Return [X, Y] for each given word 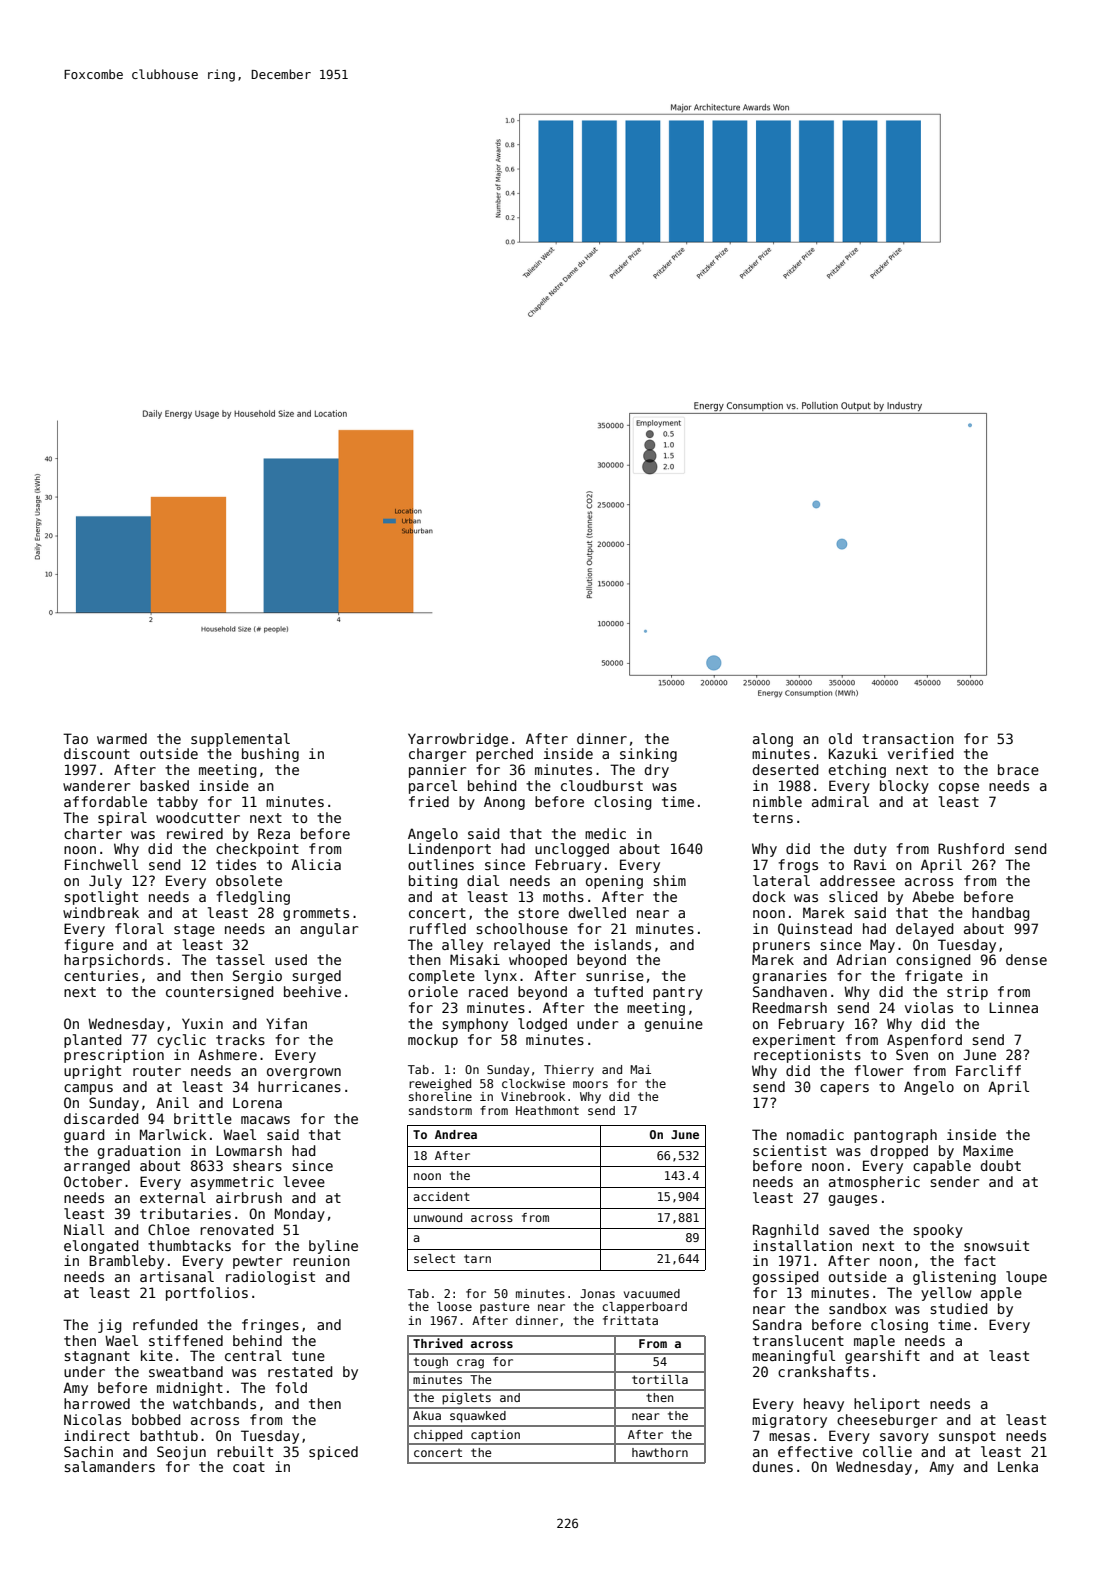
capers [844, 1089]
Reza [274, 833]
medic [605, 833]
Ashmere [227, 1054]
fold [291, 1387]
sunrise [615, 975]
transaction [908, 738]
